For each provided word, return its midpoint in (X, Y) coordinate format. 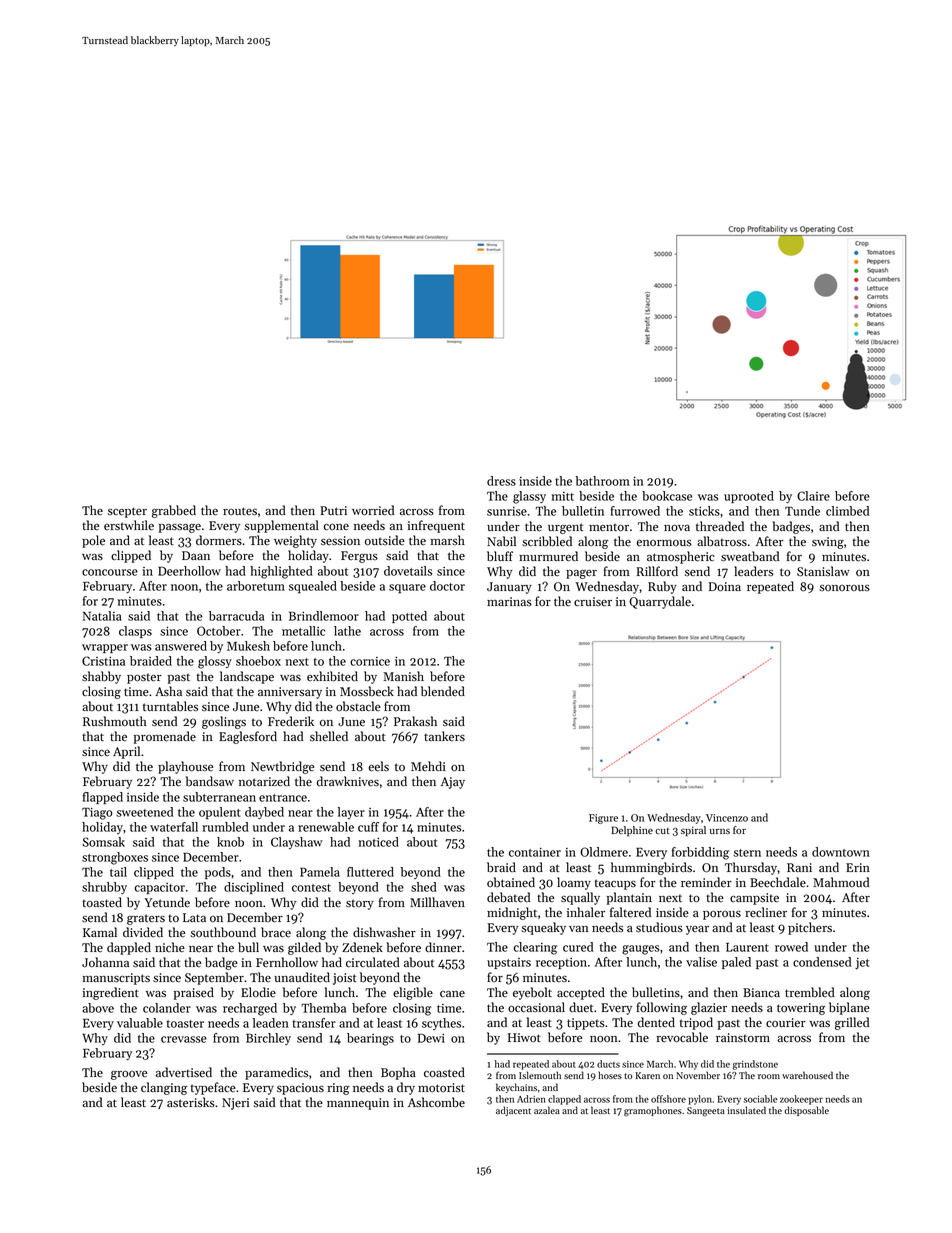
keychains (516, 1088)
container (535, 852)
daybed (264, 813)
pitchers (810, 928)
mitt (563, 496)
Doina (725, 587)
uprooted (749, 497)
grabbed (174, 511)
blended (443, 691)
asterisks (191, 1102)
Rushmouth (115, 721)
